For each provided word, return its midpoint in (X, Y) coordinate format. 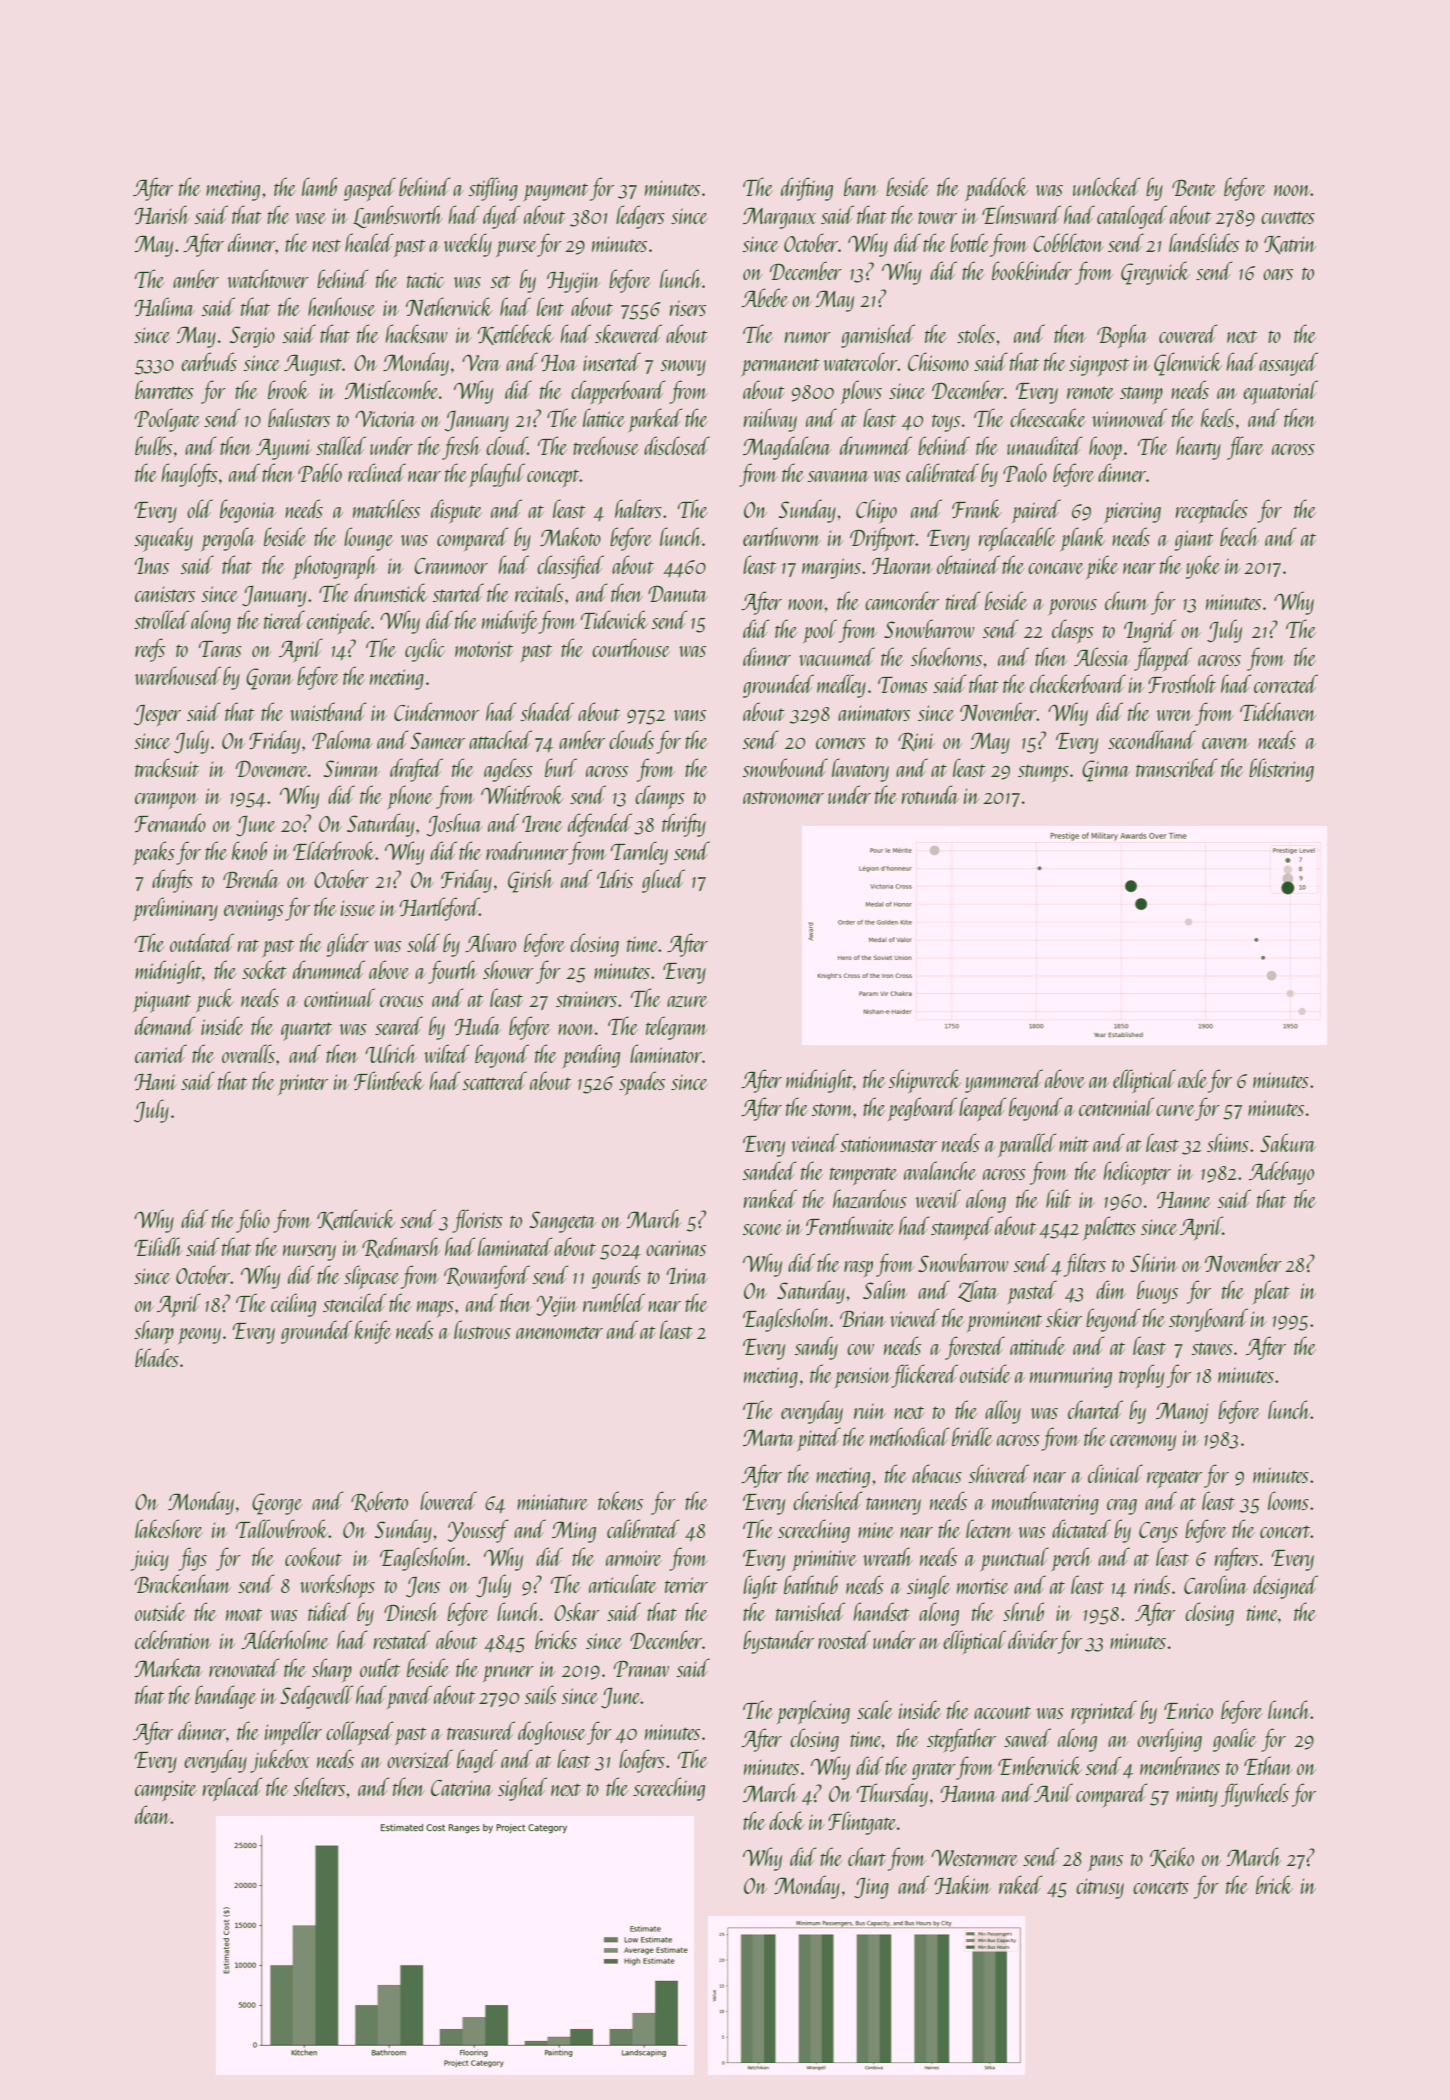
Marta (769, 1437)
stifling (493, 189)
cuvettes (1288, 218)
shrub (1023, 1611)
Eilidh (159, 1246)
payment (556, 192)
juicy (150, 1560)
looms (1288, 1500)
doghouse (552, 1733)
